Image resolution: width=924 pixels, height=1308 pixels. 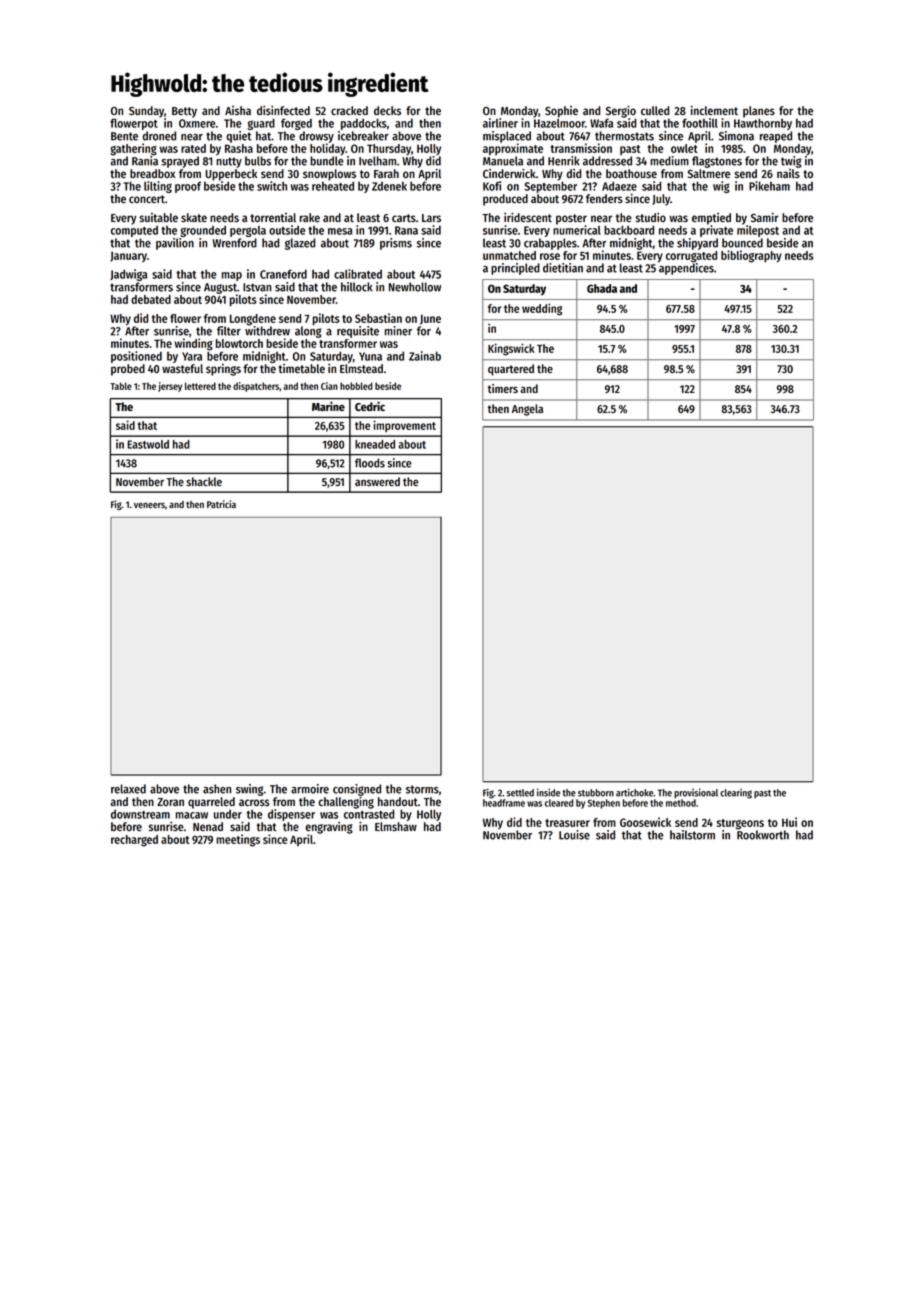 I want to click on provisional, so click(x=696, y=793).
